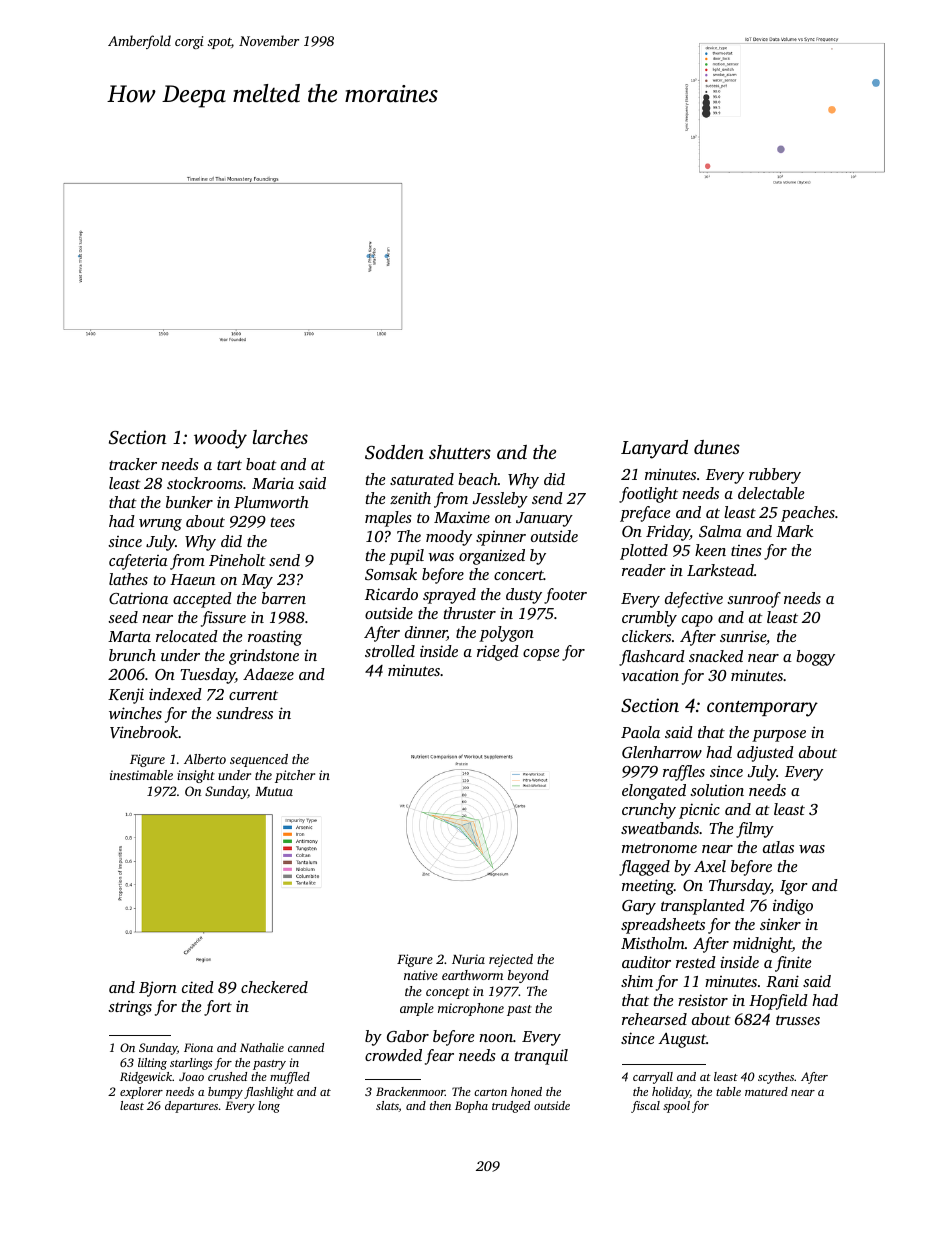 This document has height=1233, width=952. What do you see at coordinates (196, 776) in the document?
I see `insight` at bounding box center [196, 776].
